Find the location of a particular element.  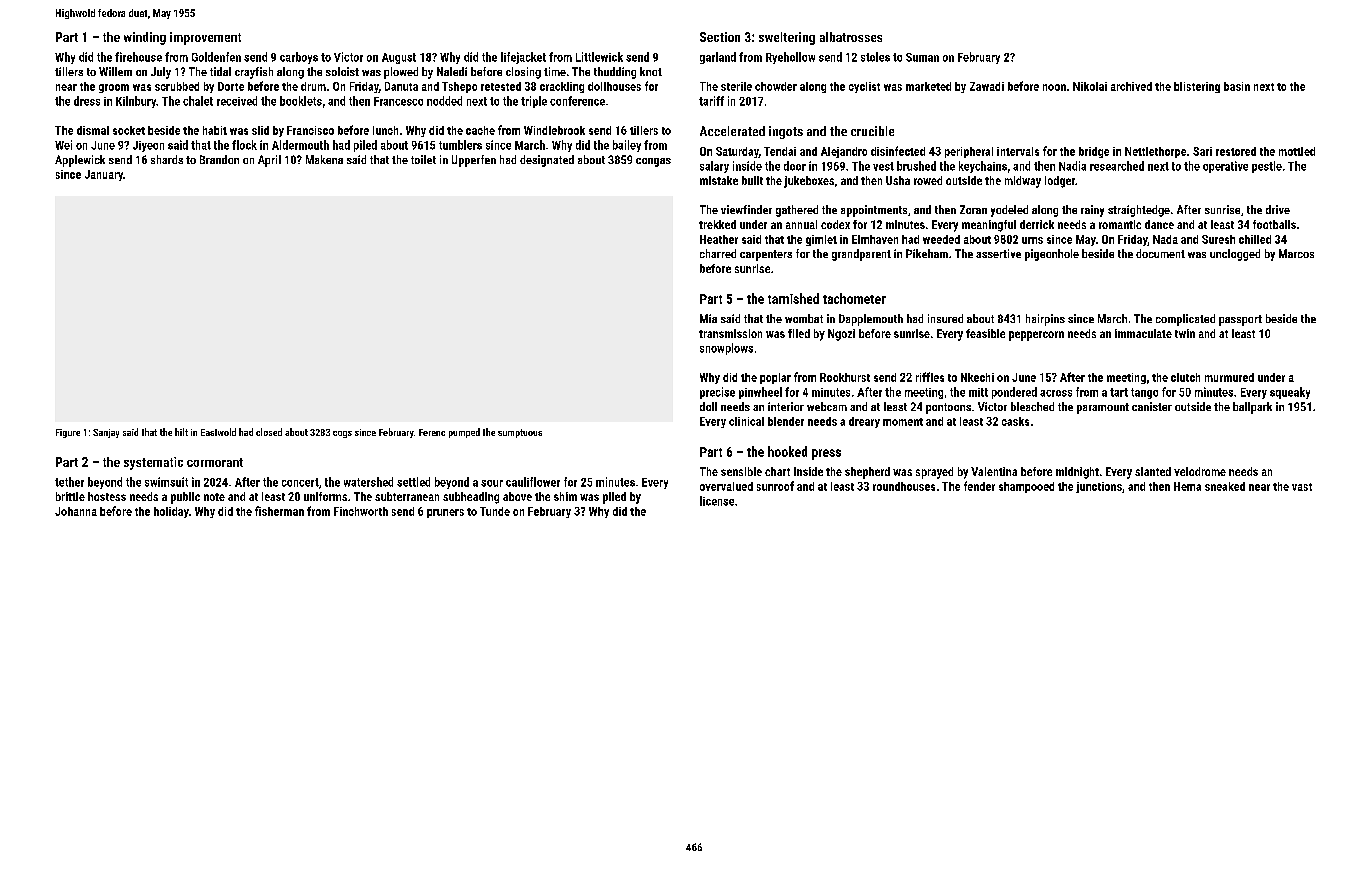

Hema is located at coordinates (1187, 486).
